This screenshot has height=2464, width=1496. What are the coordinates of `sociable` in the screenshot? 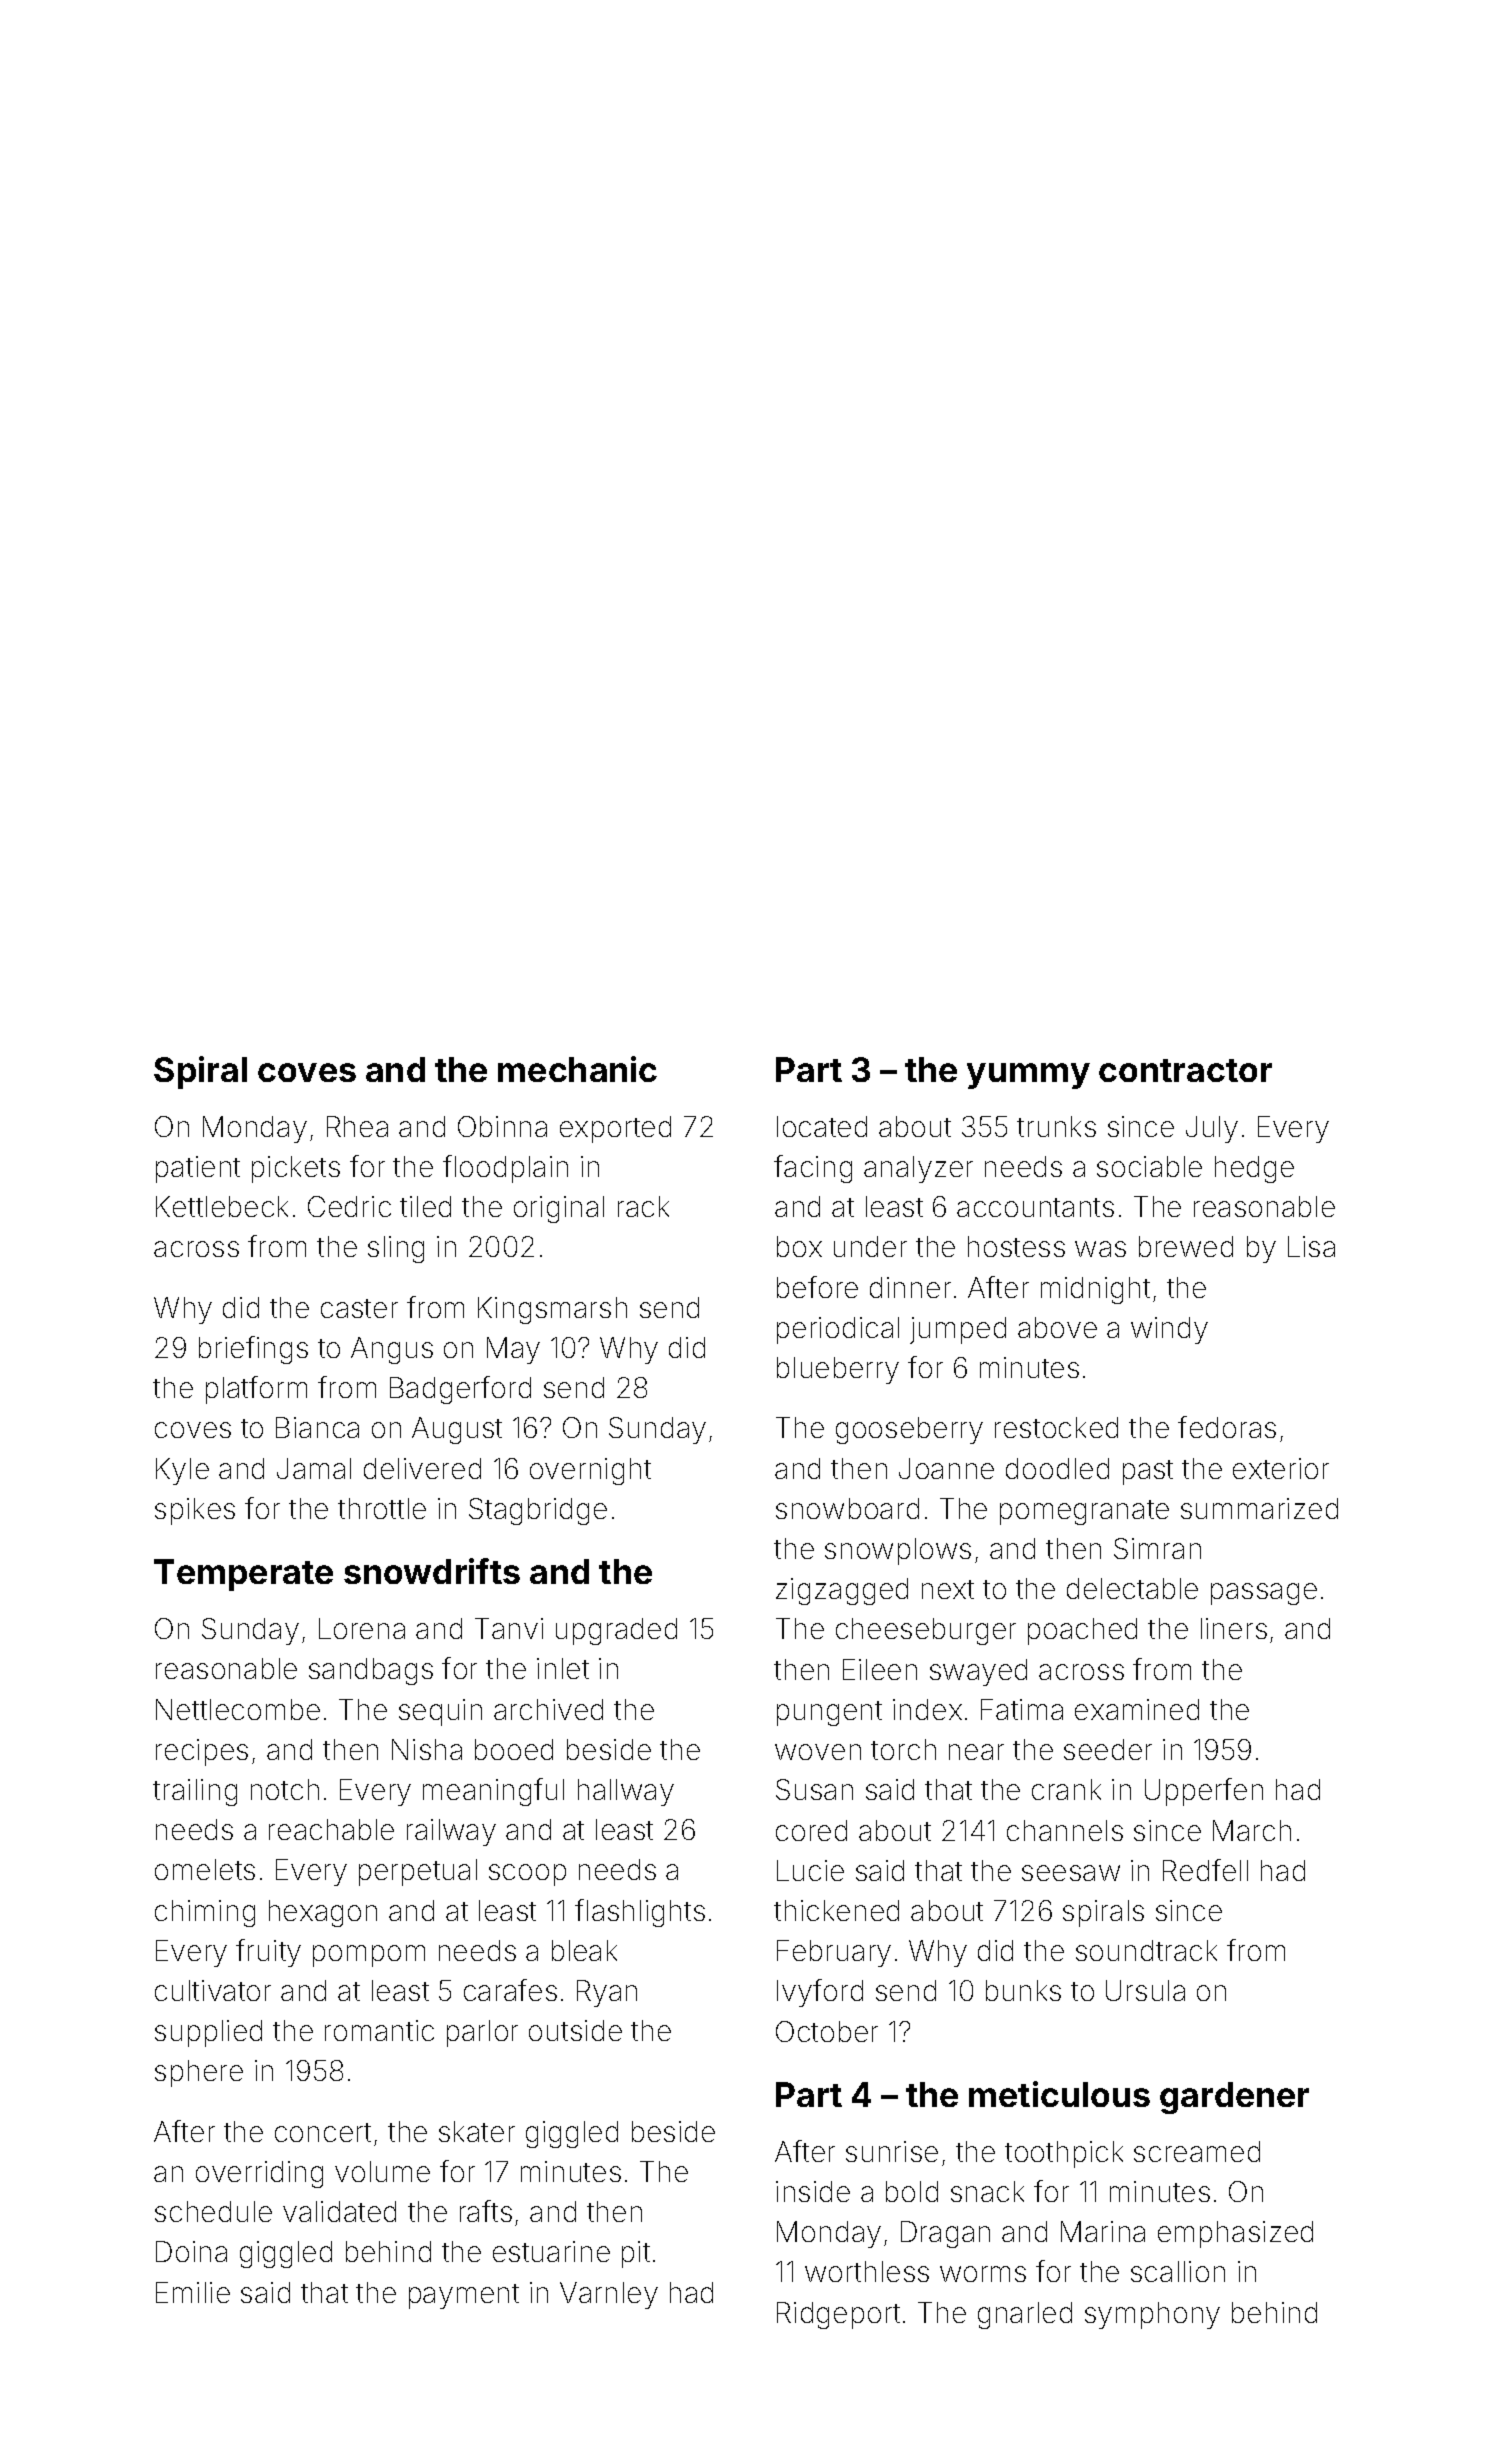 It's located at (1149, 1166).
